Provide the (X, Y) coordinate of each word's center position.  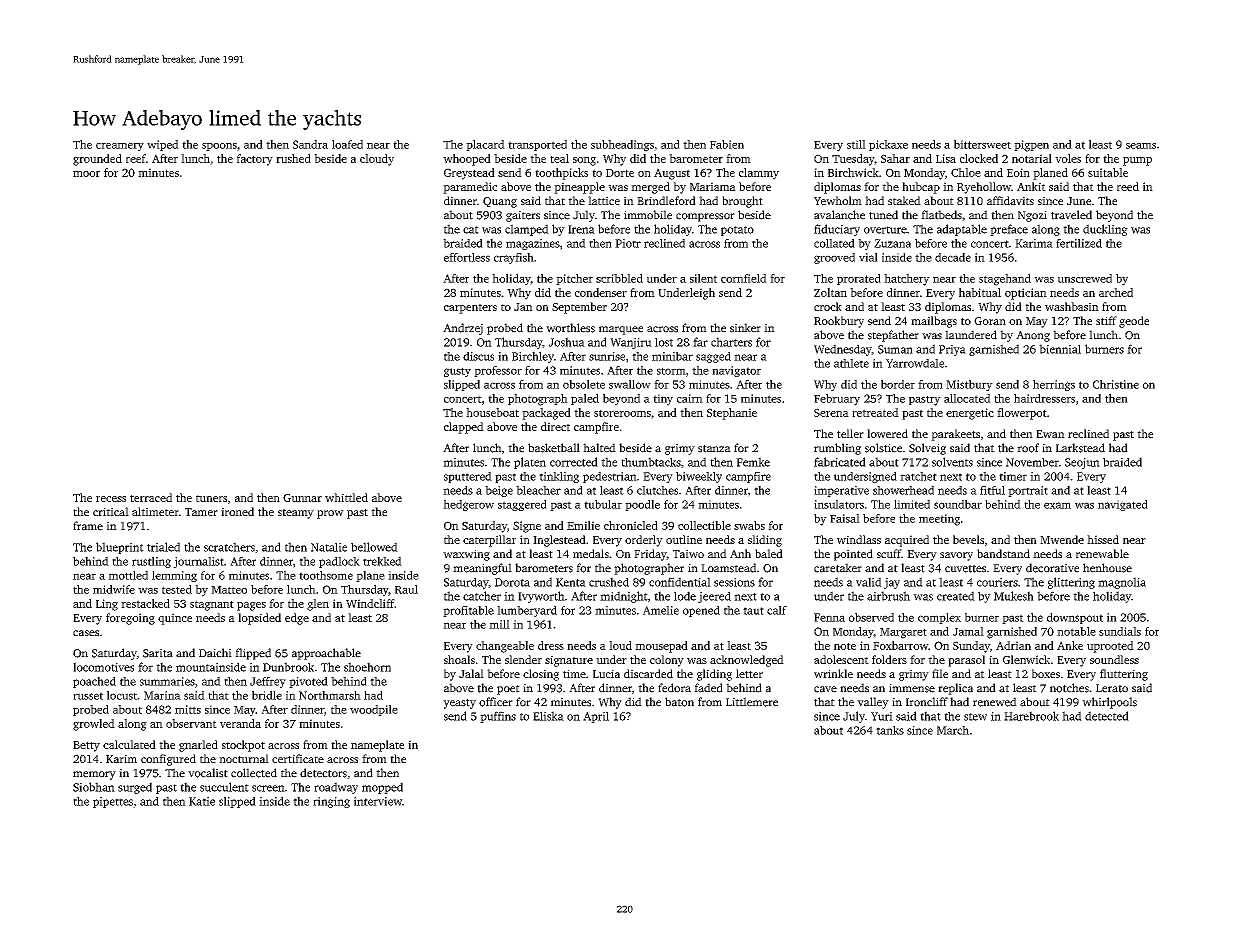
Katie (202, 801)
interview (378, 801)
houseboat (492, 412)
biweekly (699, 477)
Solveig (927, 449)
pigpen (1031, 146)
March (953, 730)
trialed (163, 547)
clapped (464, 428)
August (672, 174)
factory (255, 160)
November (1032, 462)
